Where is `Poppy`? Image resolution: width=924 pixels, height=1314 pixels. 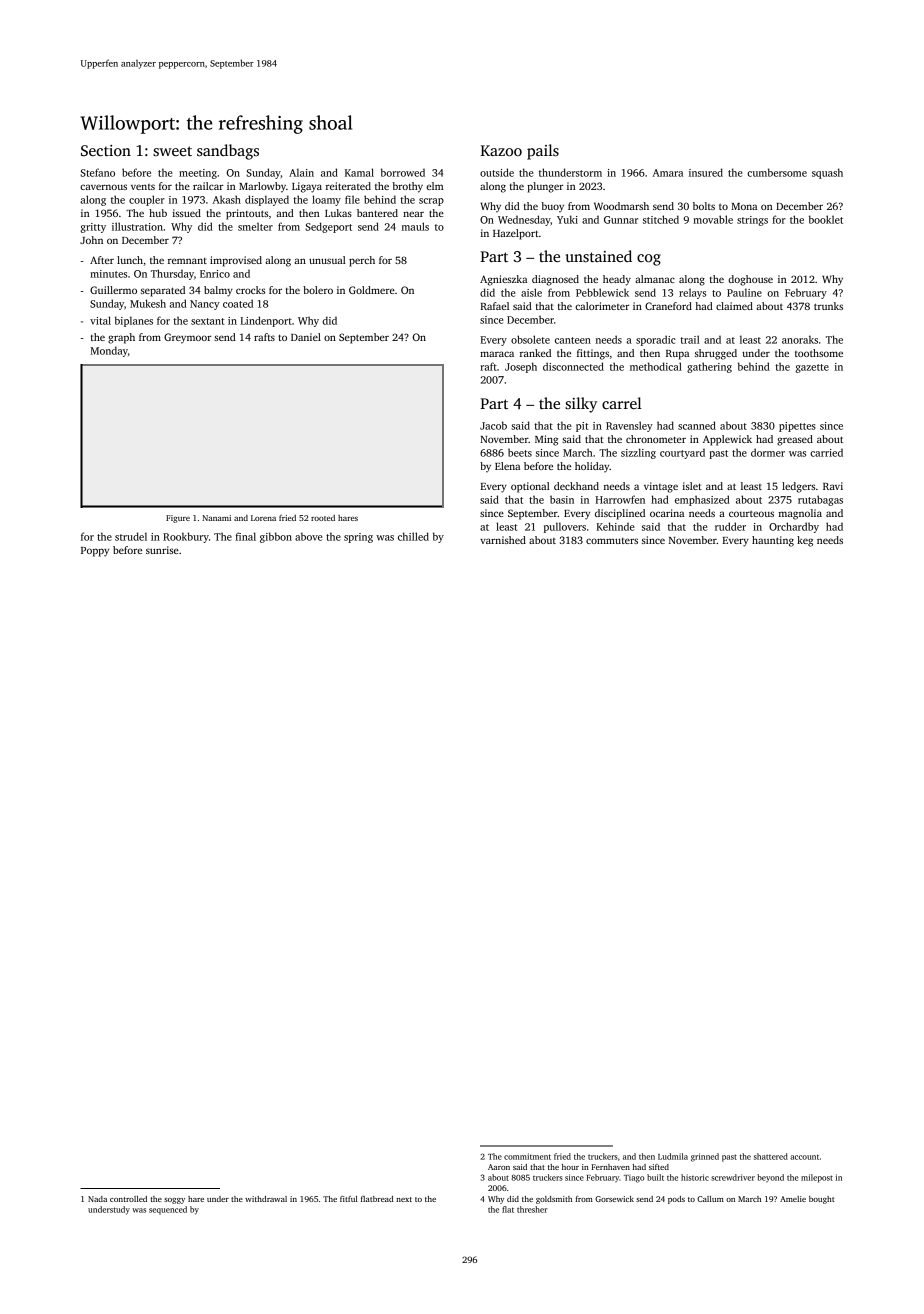 Poppy is located at coordinates (95, 552).
